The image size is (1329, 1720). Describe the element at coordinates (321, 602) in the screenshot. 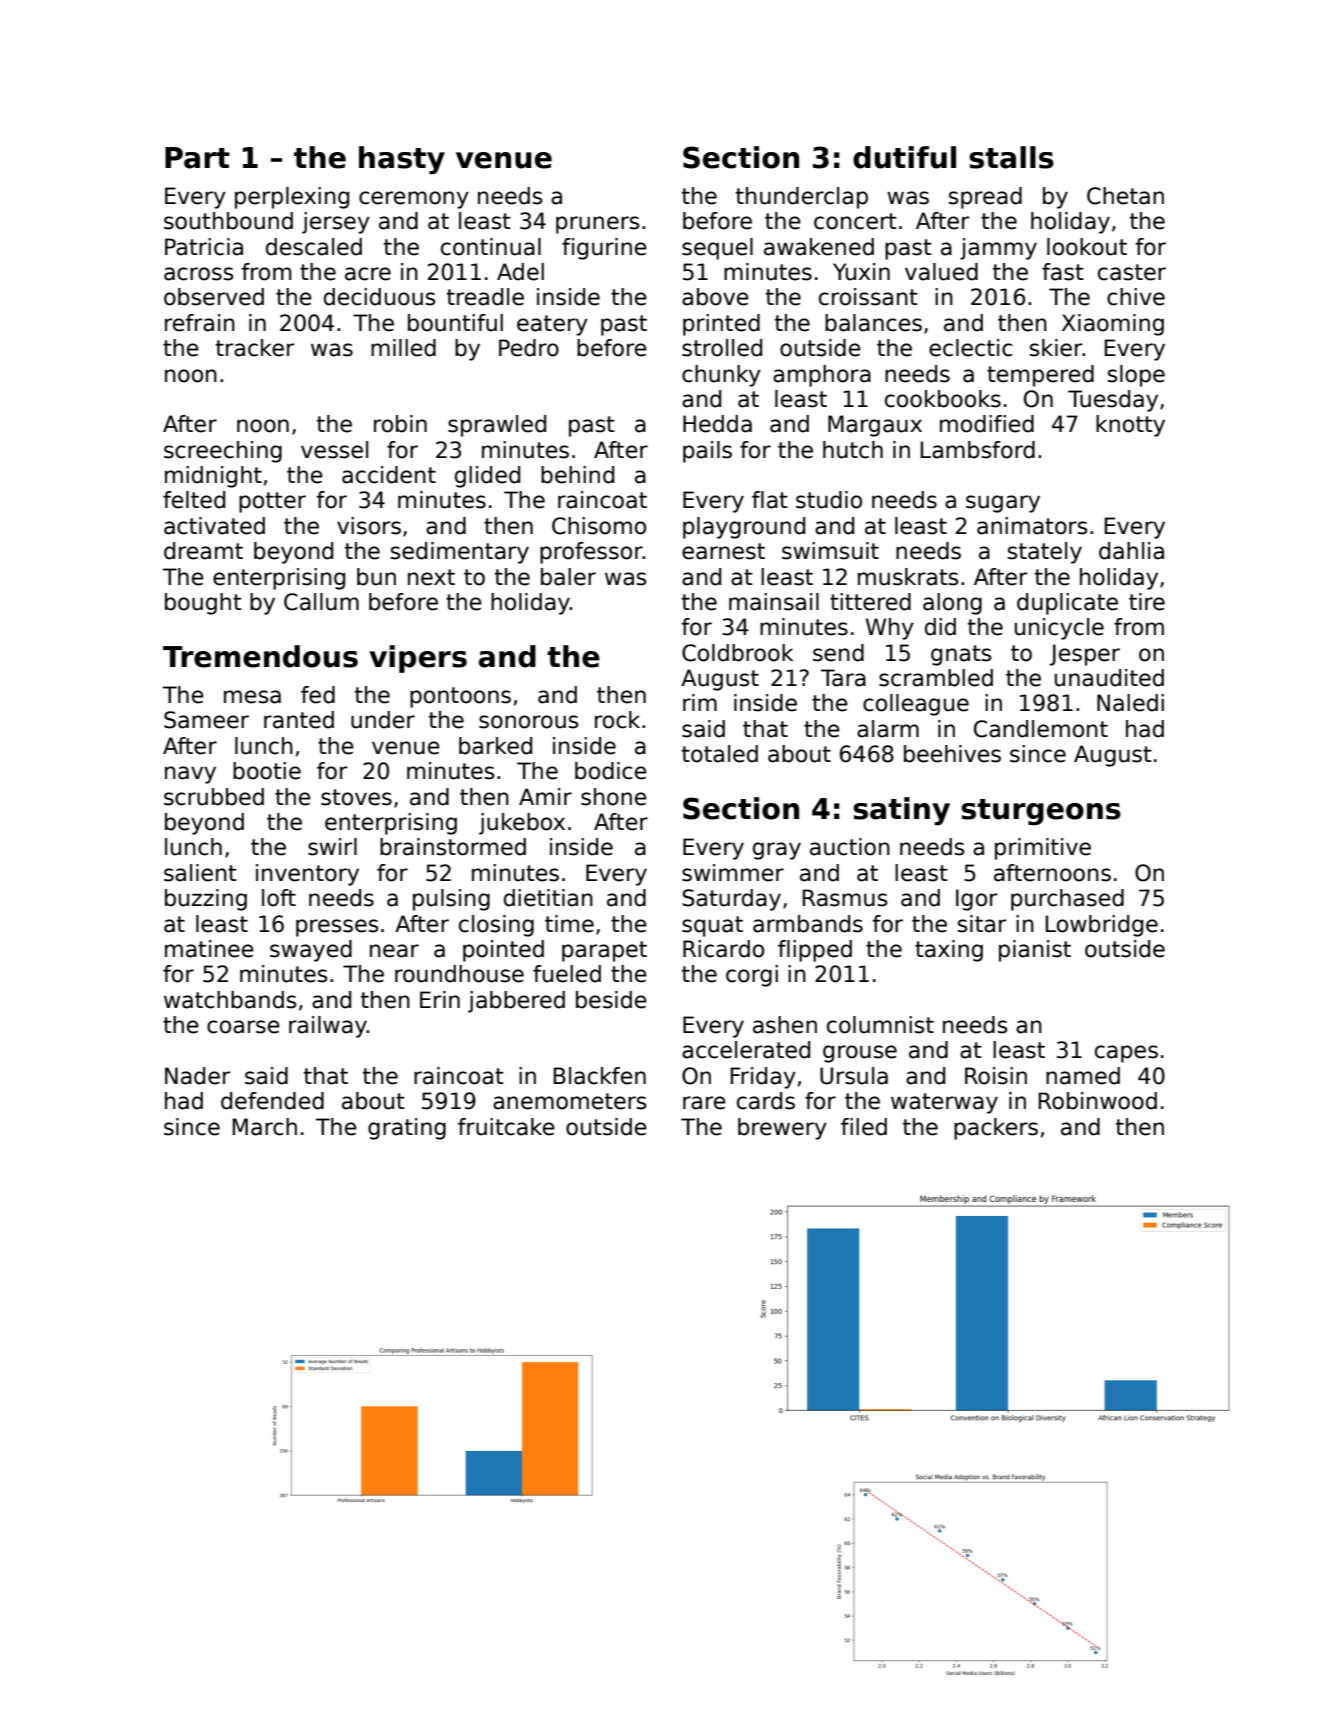

I see `Callum` at that location.
